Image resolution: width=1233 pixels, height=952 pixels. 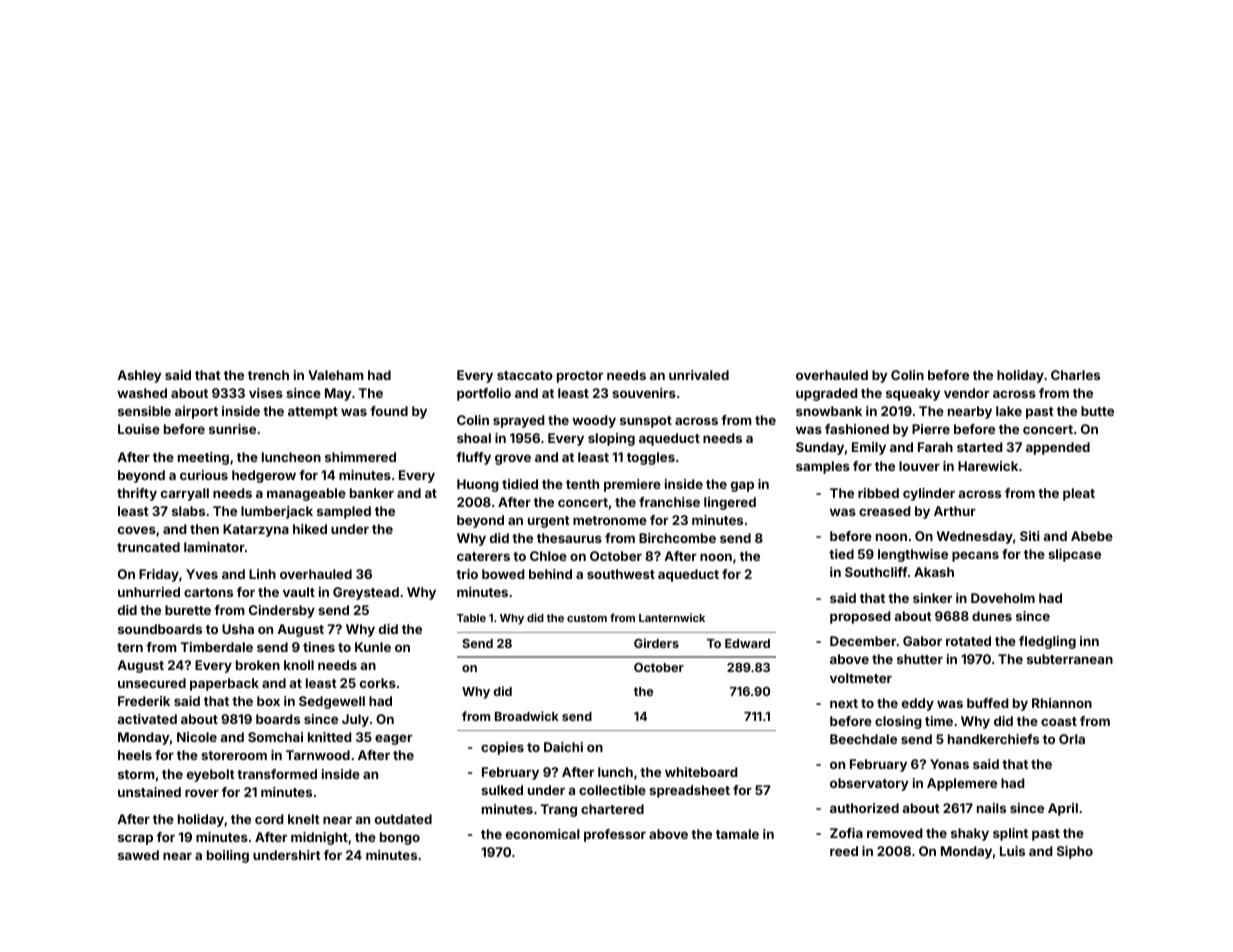 What do you see at coordinates (224, 684) in the image?
I see `paperback` at bounding box center [224, 684].
